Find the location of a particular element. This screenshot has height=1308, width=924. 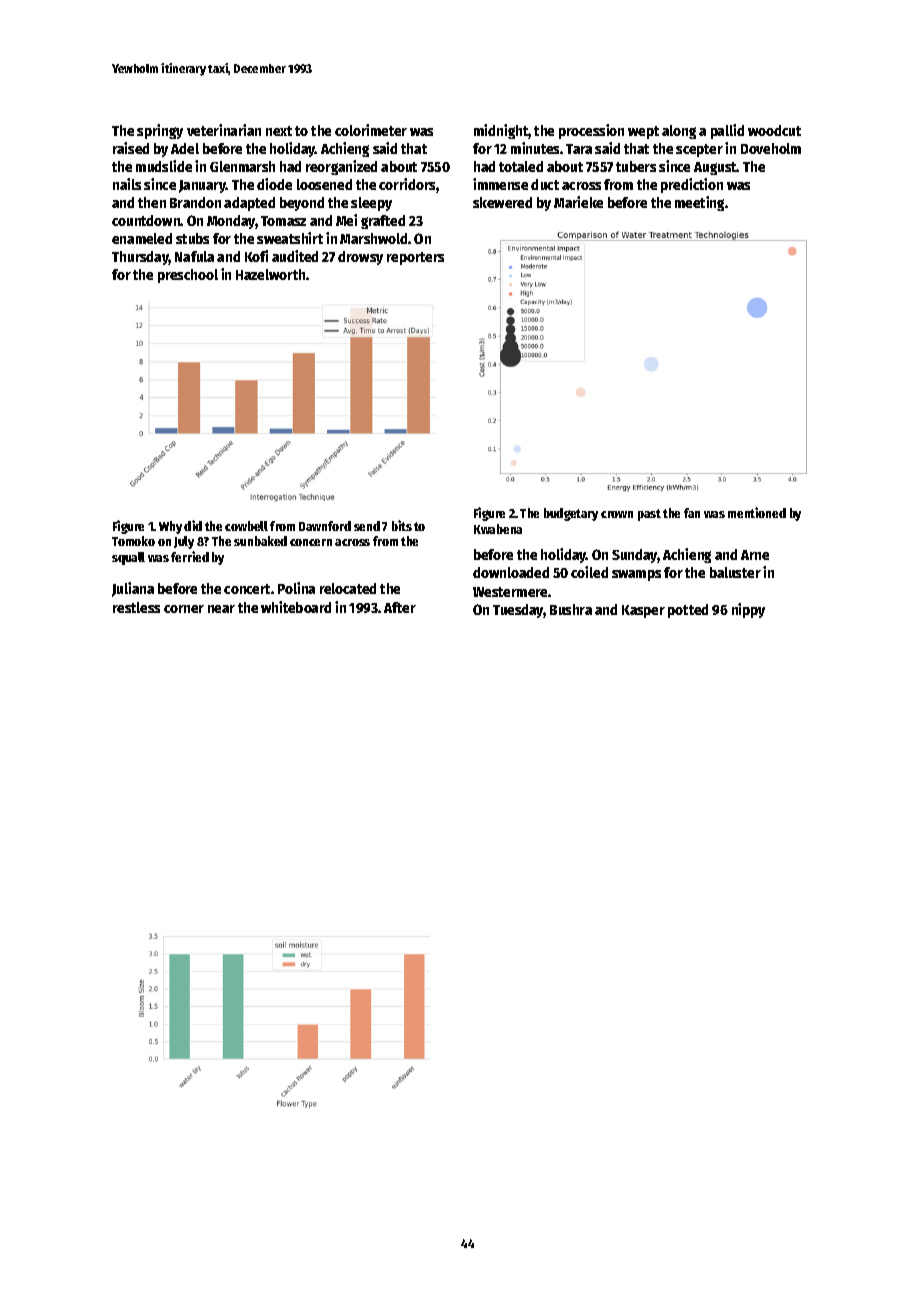

pallid is located at coordinates (727, 131).
